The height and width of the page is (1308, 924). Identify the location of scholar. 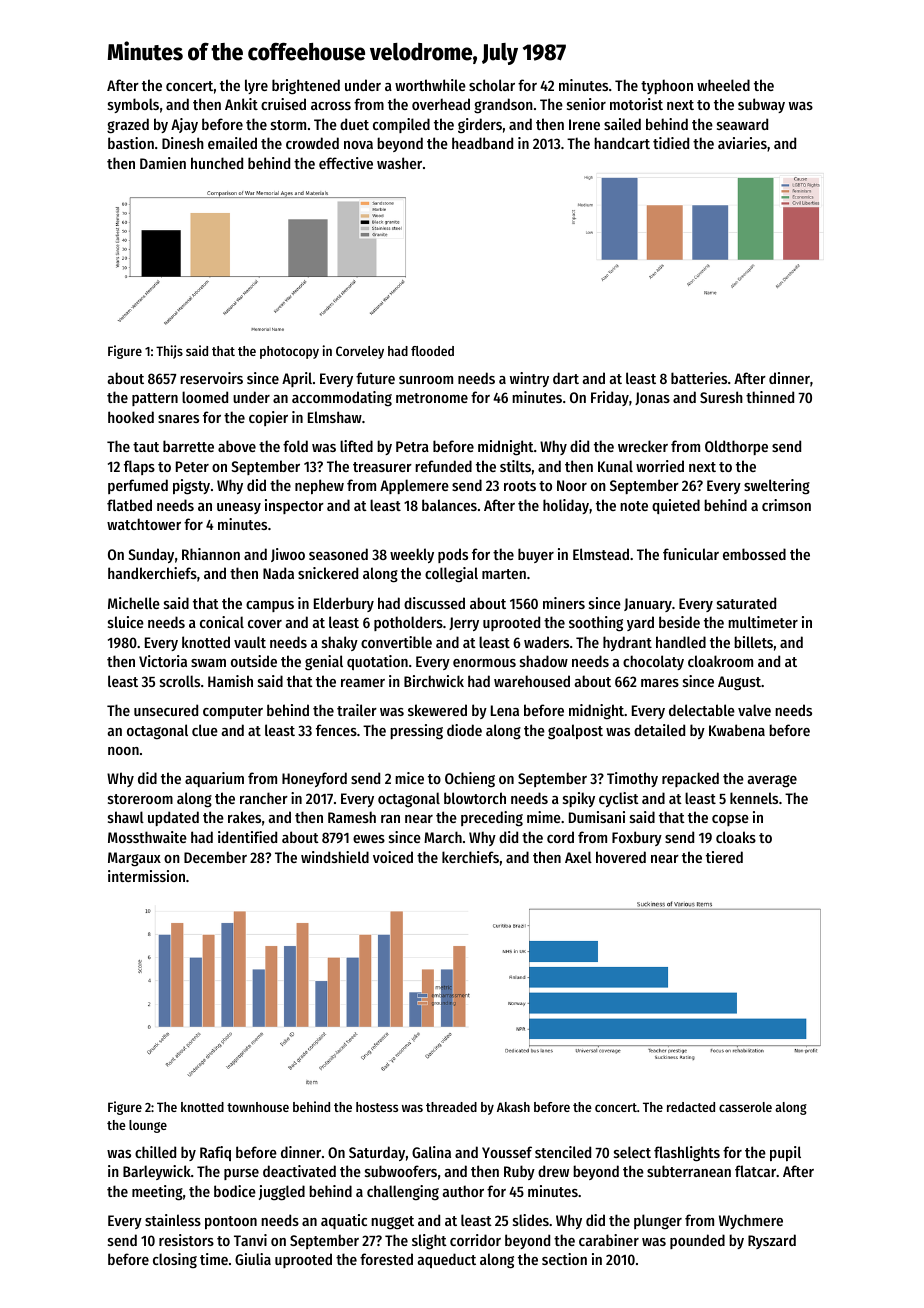
(492, 85).
